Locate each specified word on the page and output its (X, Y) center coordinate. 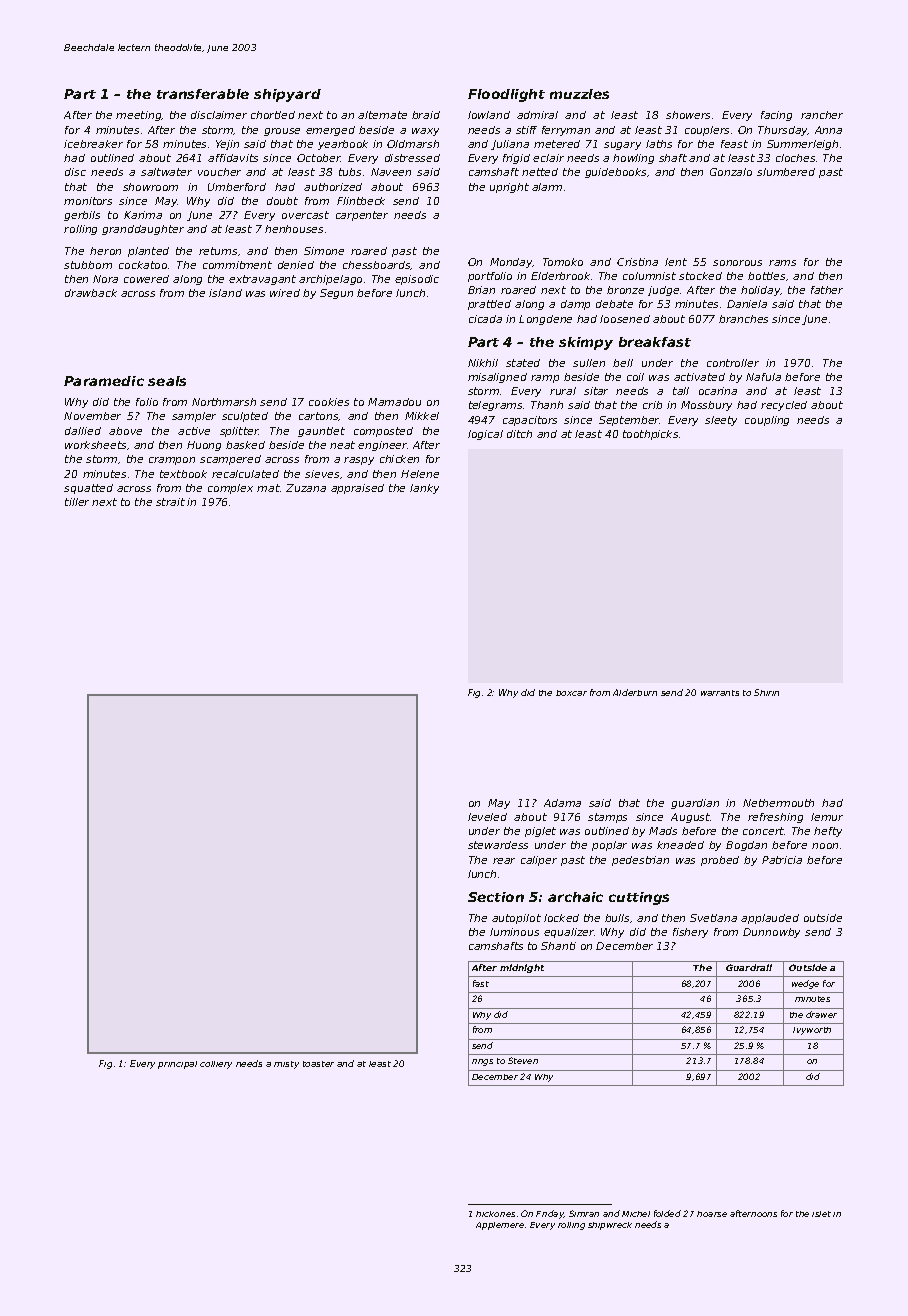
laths (659, 144)
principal (177, 1065)
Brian (481, 290)
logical (485, 435)
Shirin (766, 692)
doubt (282, 201)
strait (170, 502)
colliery (216, 1065)
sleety (721, 421)
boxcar (571, 693)
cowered (146, 279)
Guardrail (749, 967)
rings (482, 1062)
